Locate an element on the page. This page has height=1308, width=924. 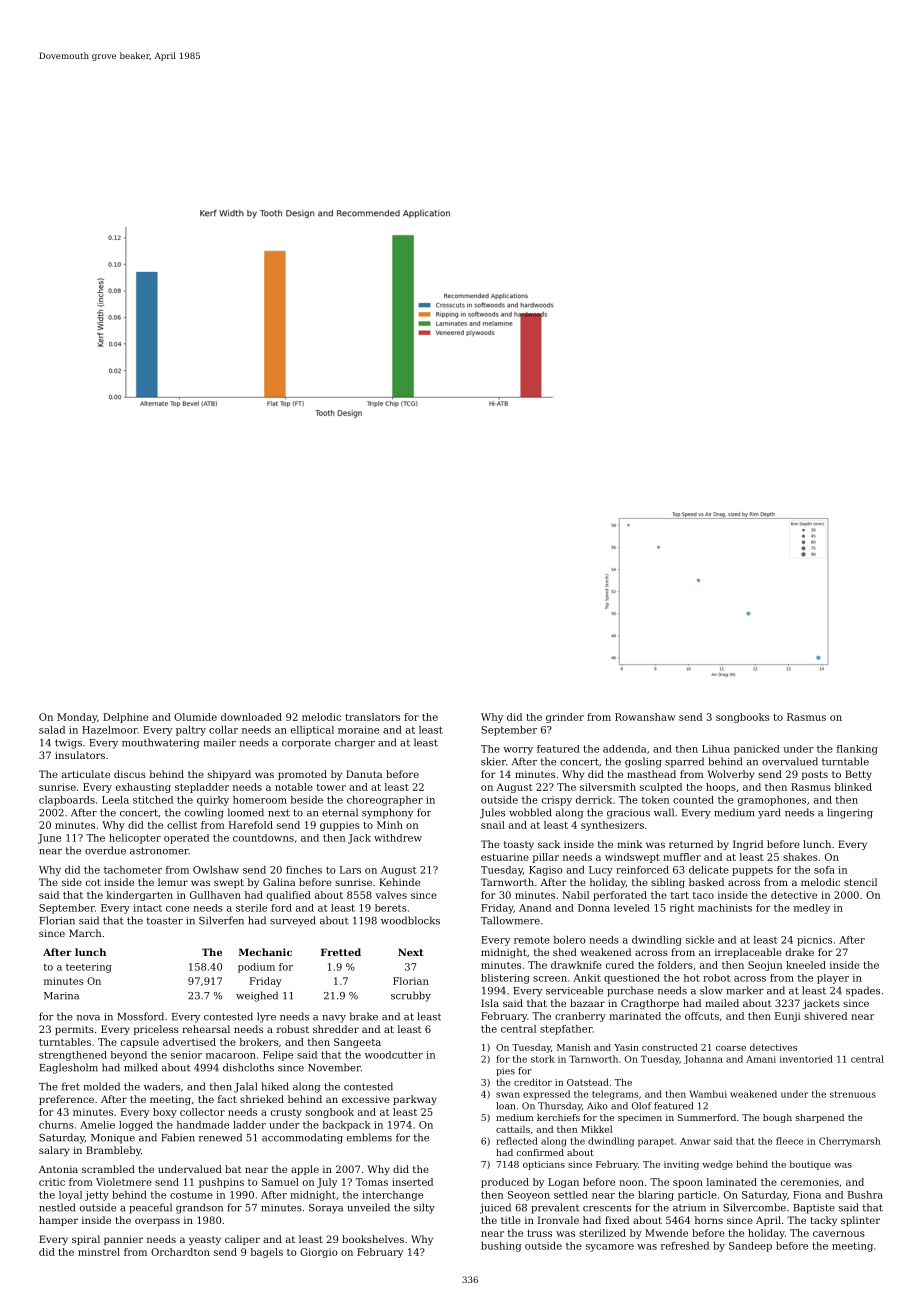
Lihua is located at coordinates (716, 749).
